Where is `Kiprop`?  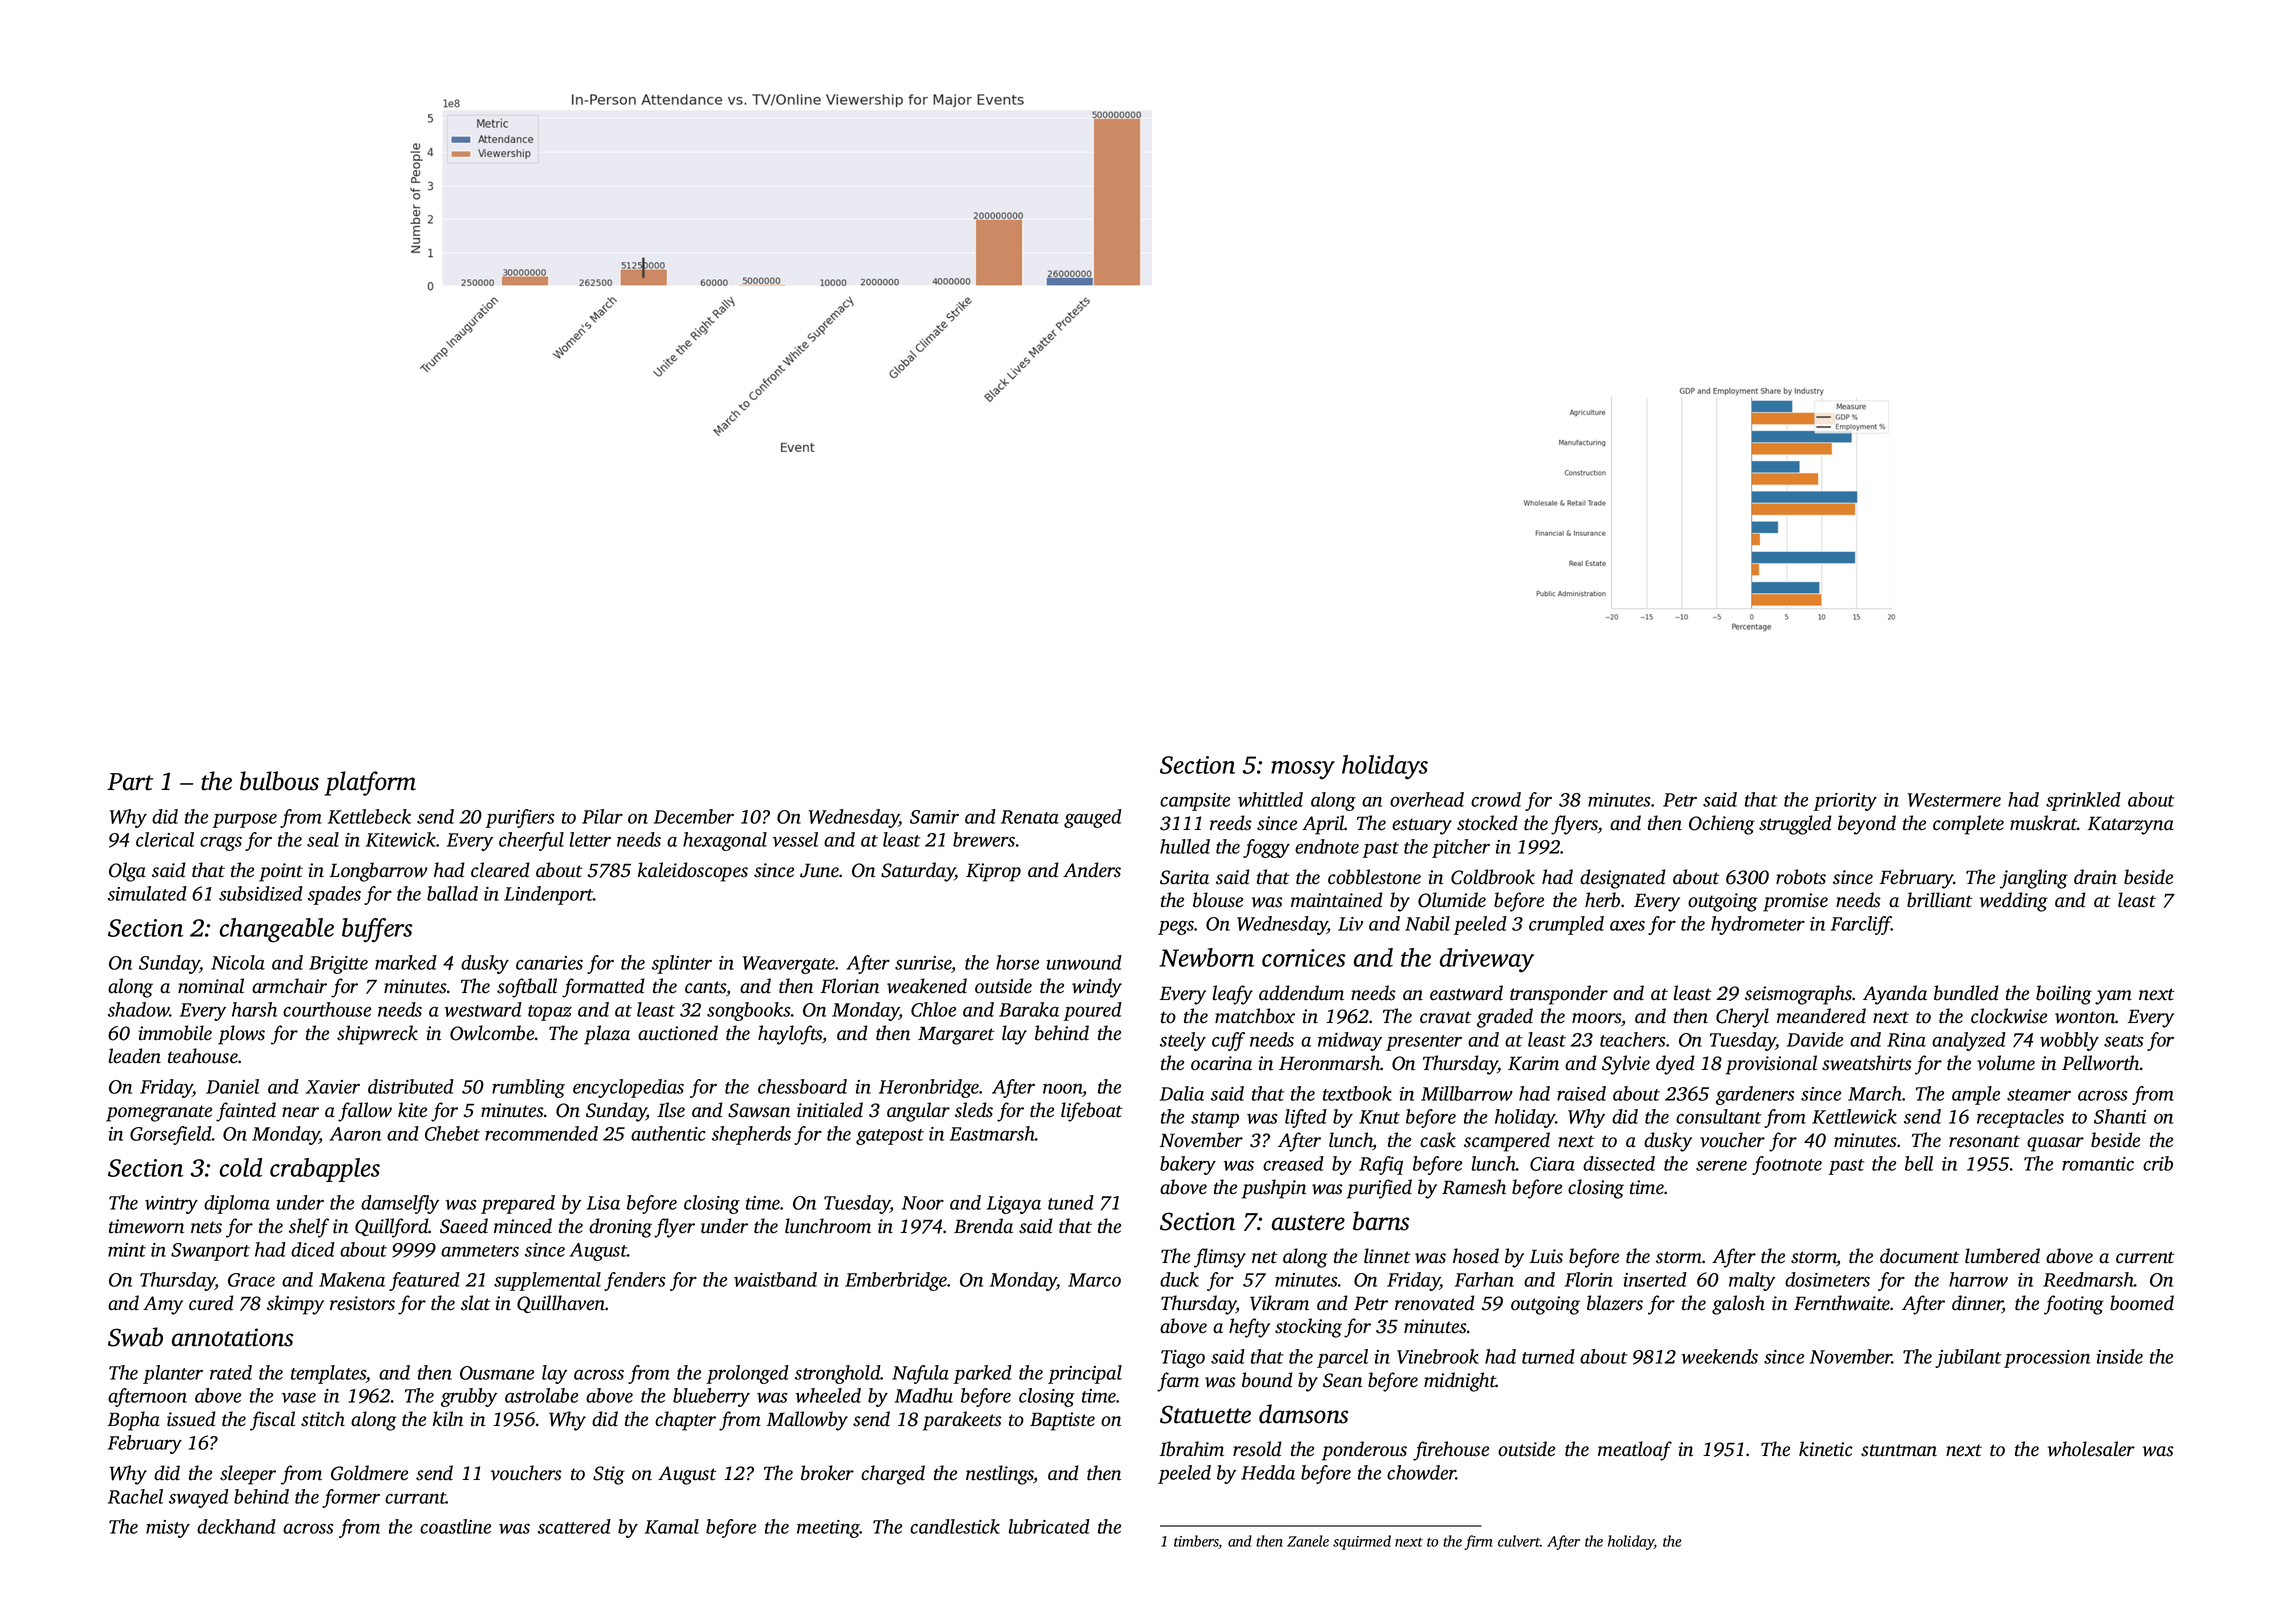
Kiprop is located at coordinates (993, 872).
